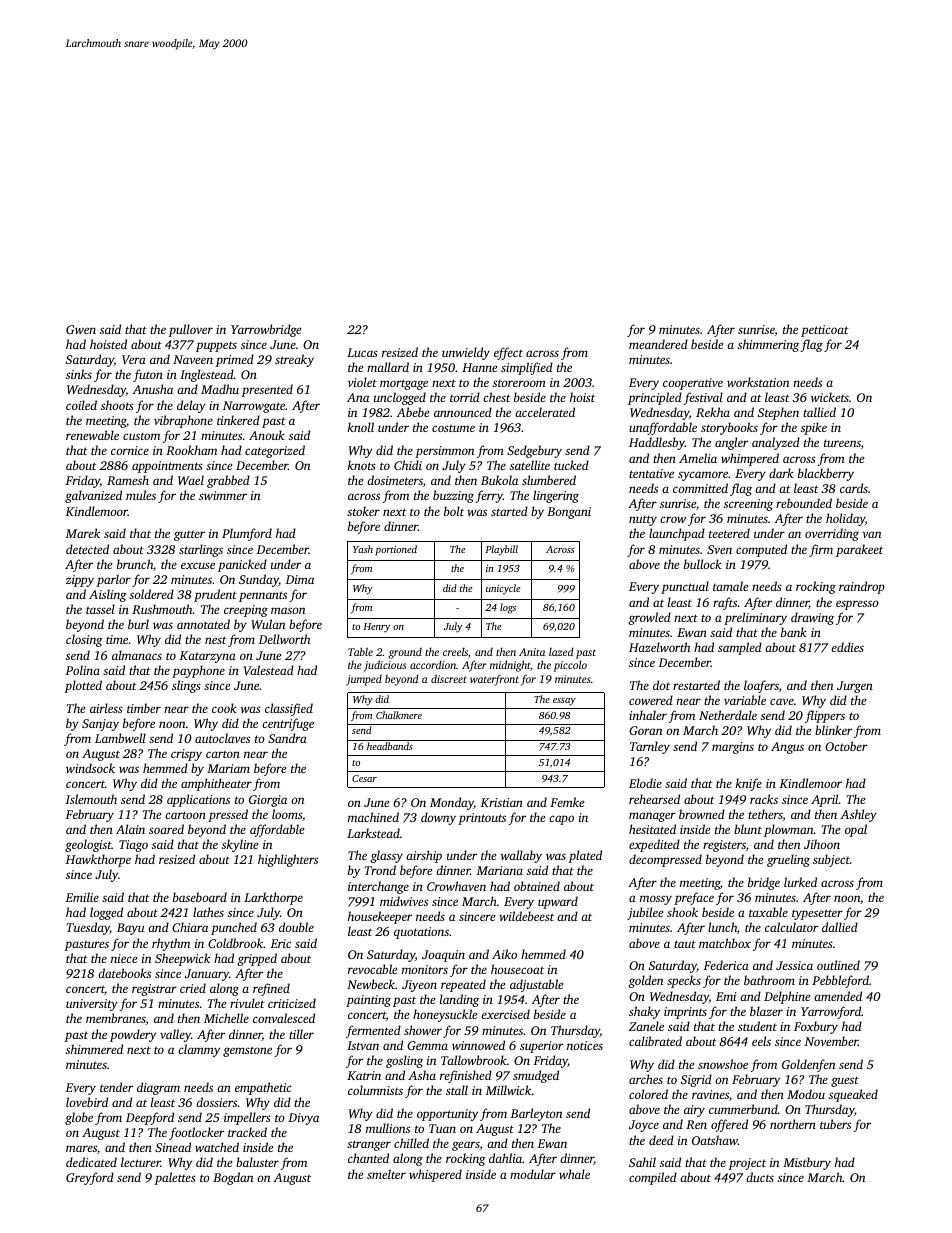 The height and width of the screenshot is (1233, 952). What do you see at coordinates (519, 383) in the screenshot?
I see `storeroom` at bounding box center [519, 383].
